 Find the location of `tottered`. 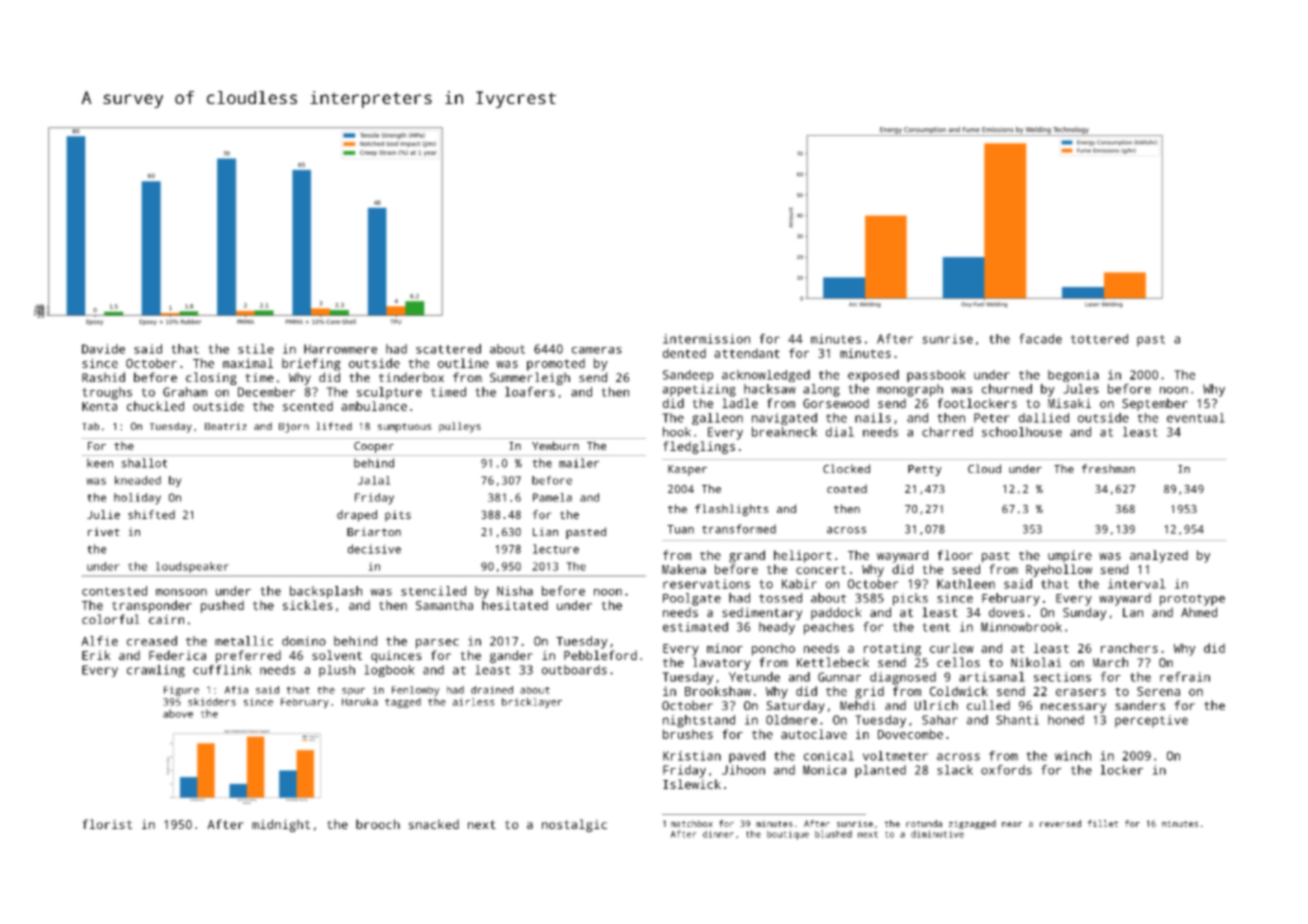

tottered is located at coordinates (1099, 339).
